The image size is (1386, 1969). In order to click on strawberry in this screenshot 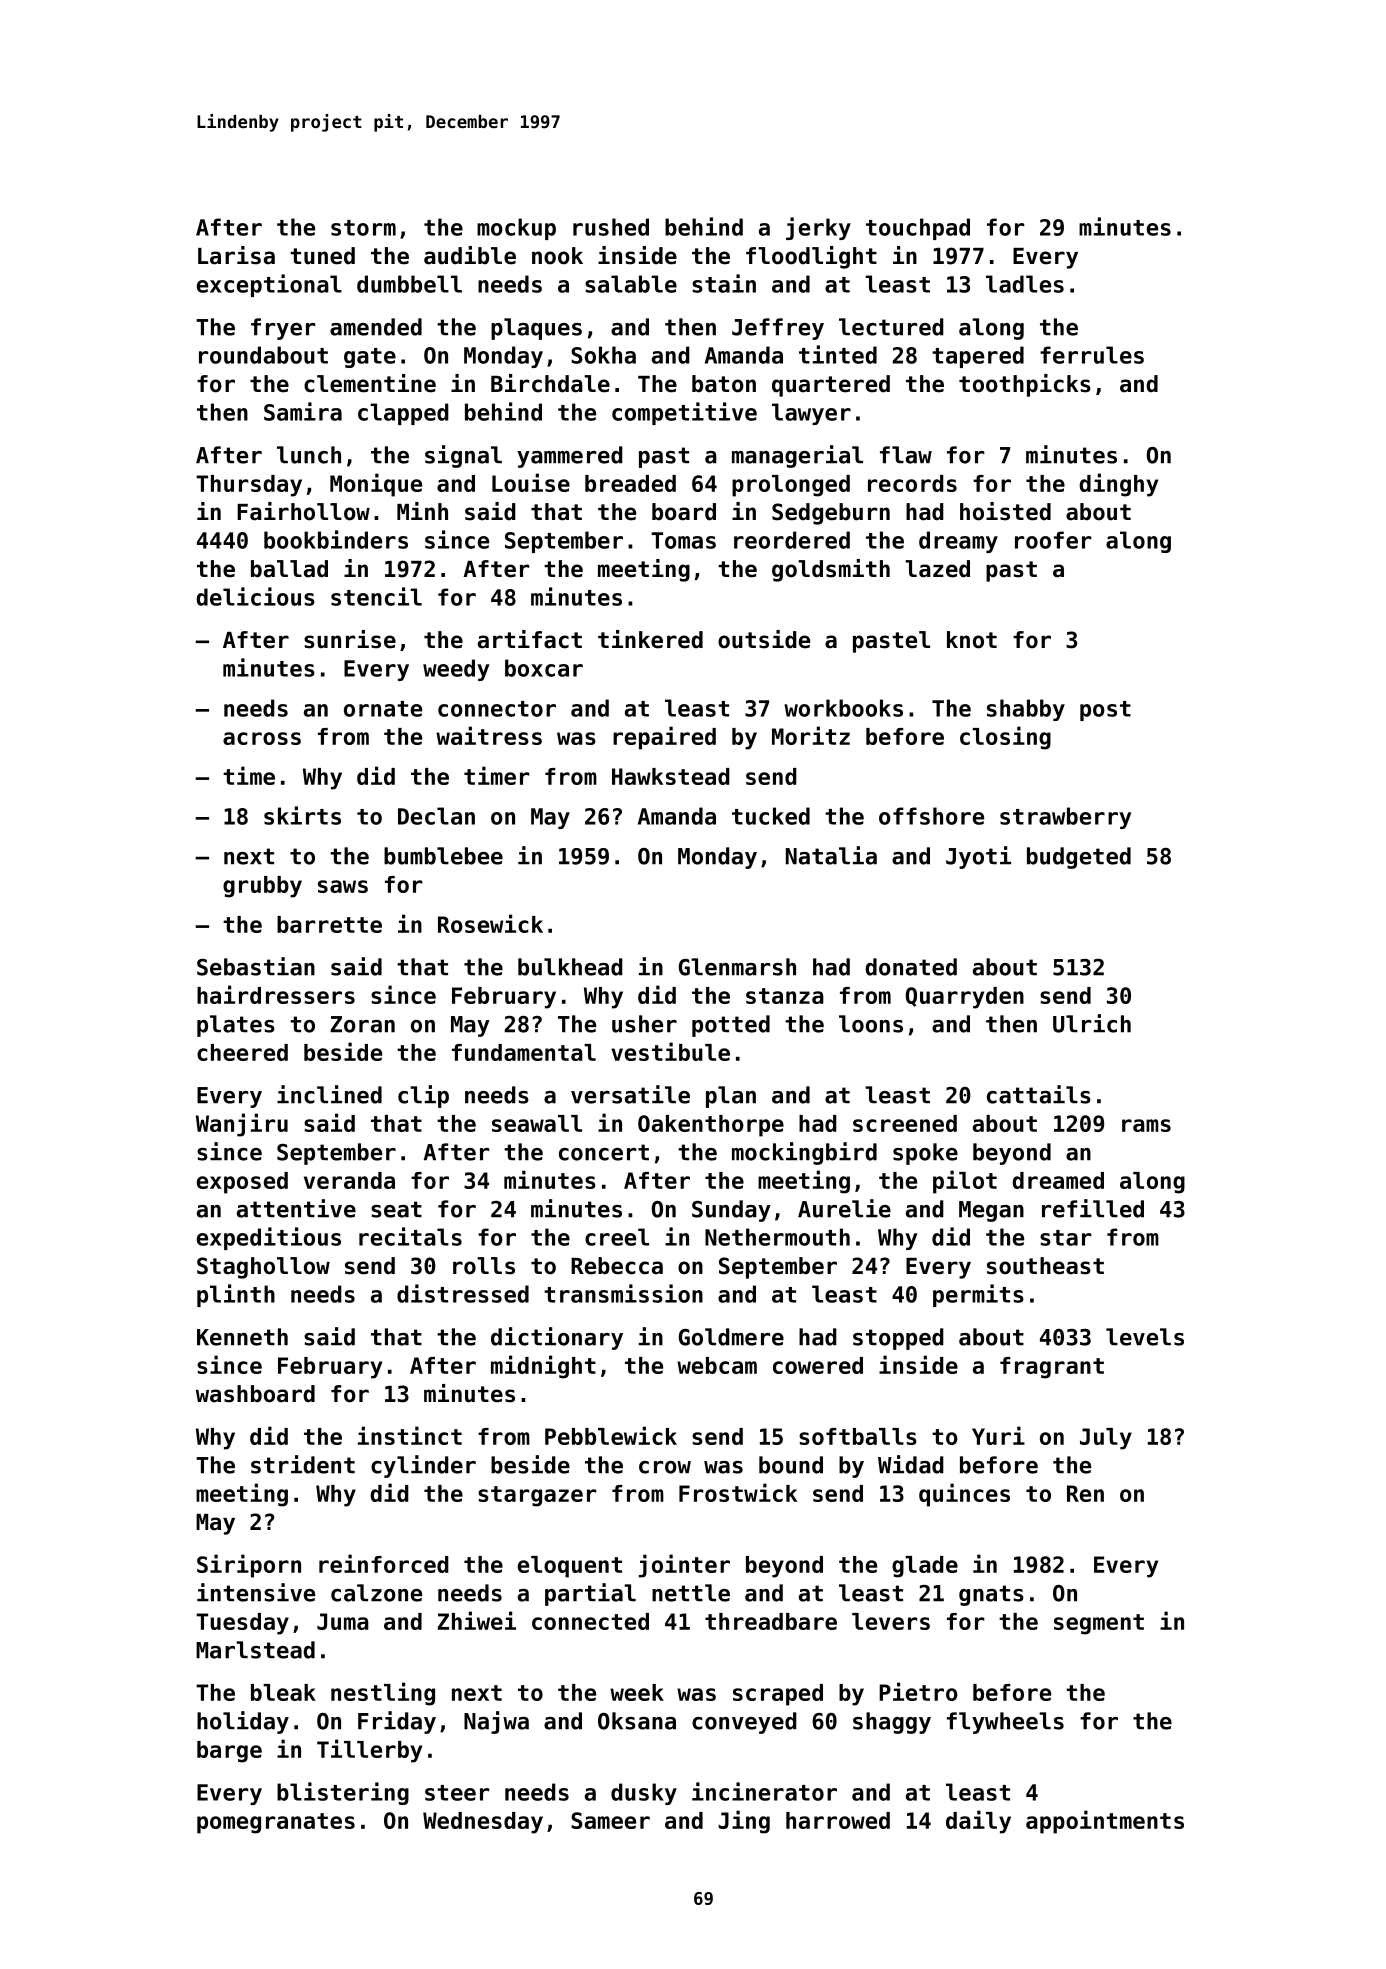, I will do `click(1066, 818)`.
